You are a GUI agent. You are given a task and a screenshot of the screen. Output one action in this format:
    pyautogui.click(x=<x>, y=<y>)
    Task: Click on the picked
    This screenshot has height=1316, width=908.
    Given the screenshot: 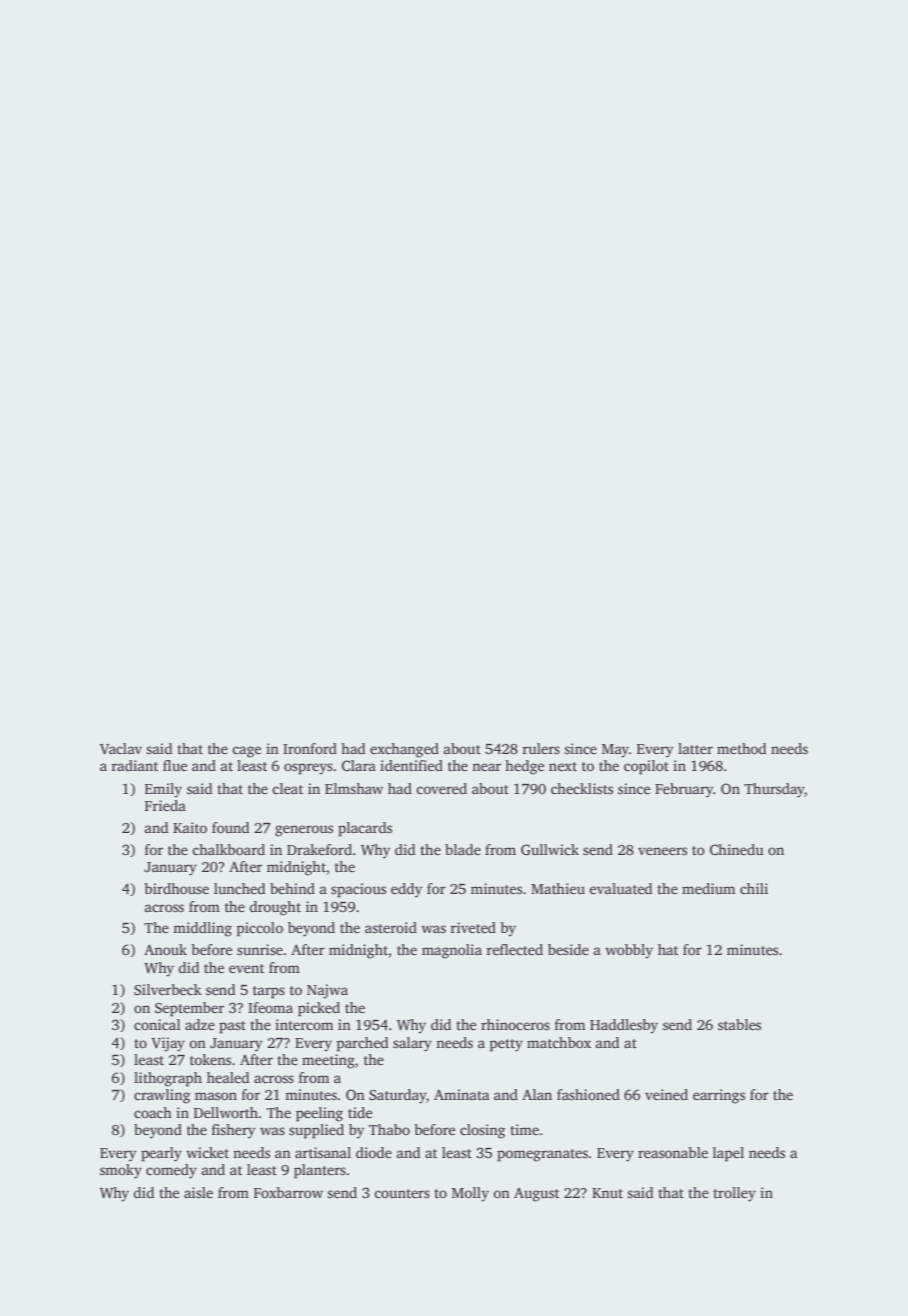 What is the action you would take?
    pyautogui.click(x=319, y=1009)
